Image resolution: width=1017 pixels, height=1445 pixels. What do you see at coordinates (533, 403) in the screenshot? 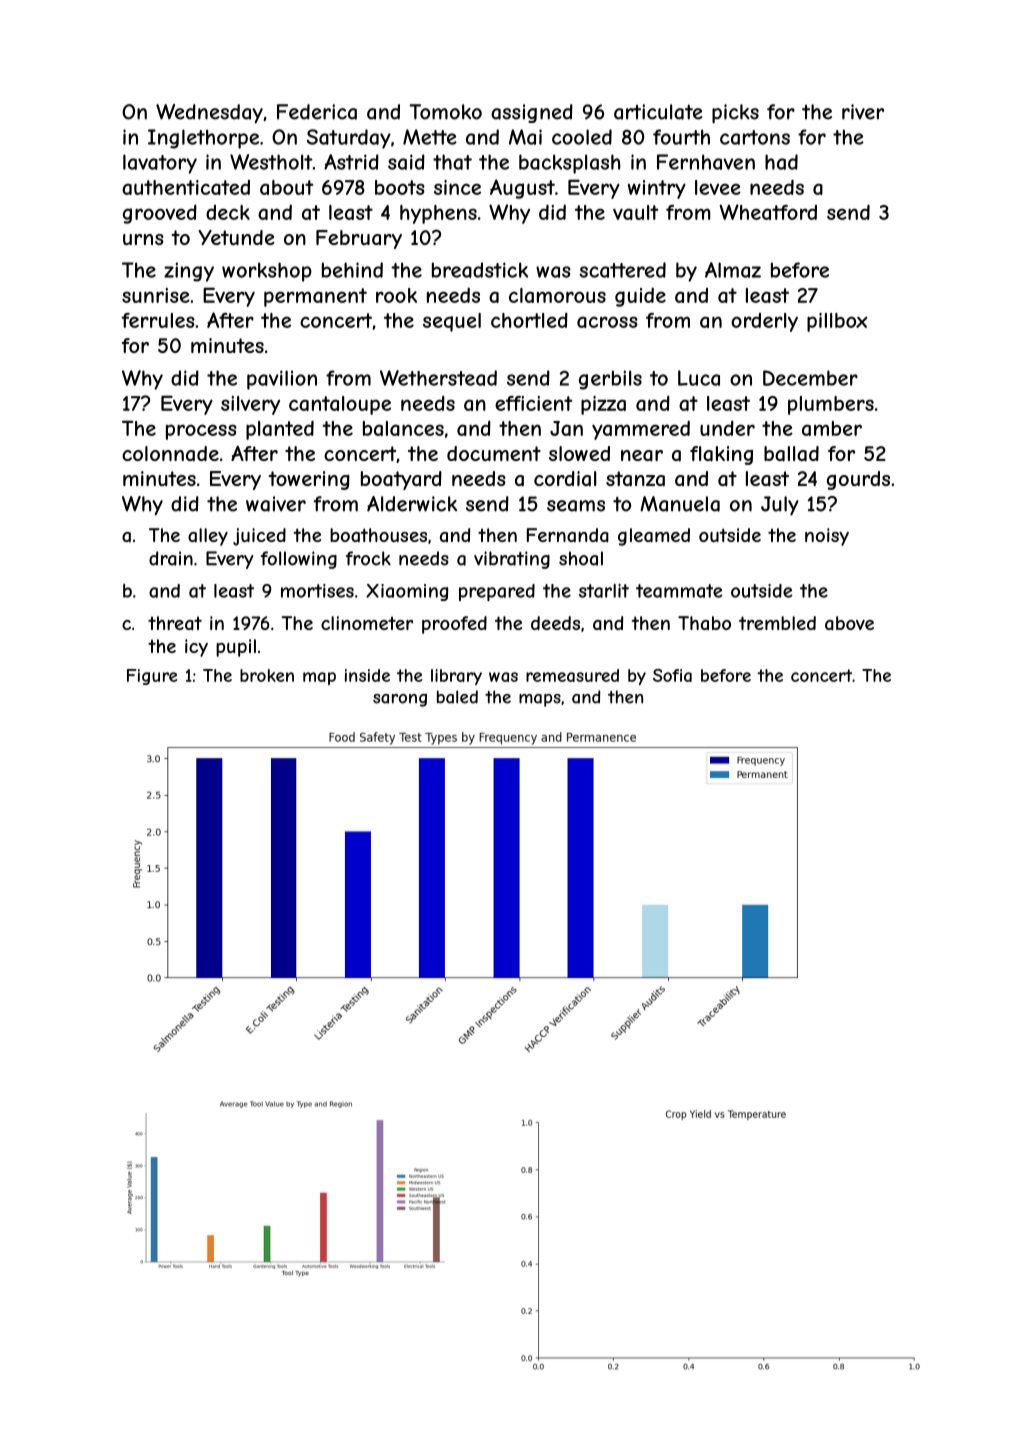
I see `efficient` at bounding box center [533, 403].
